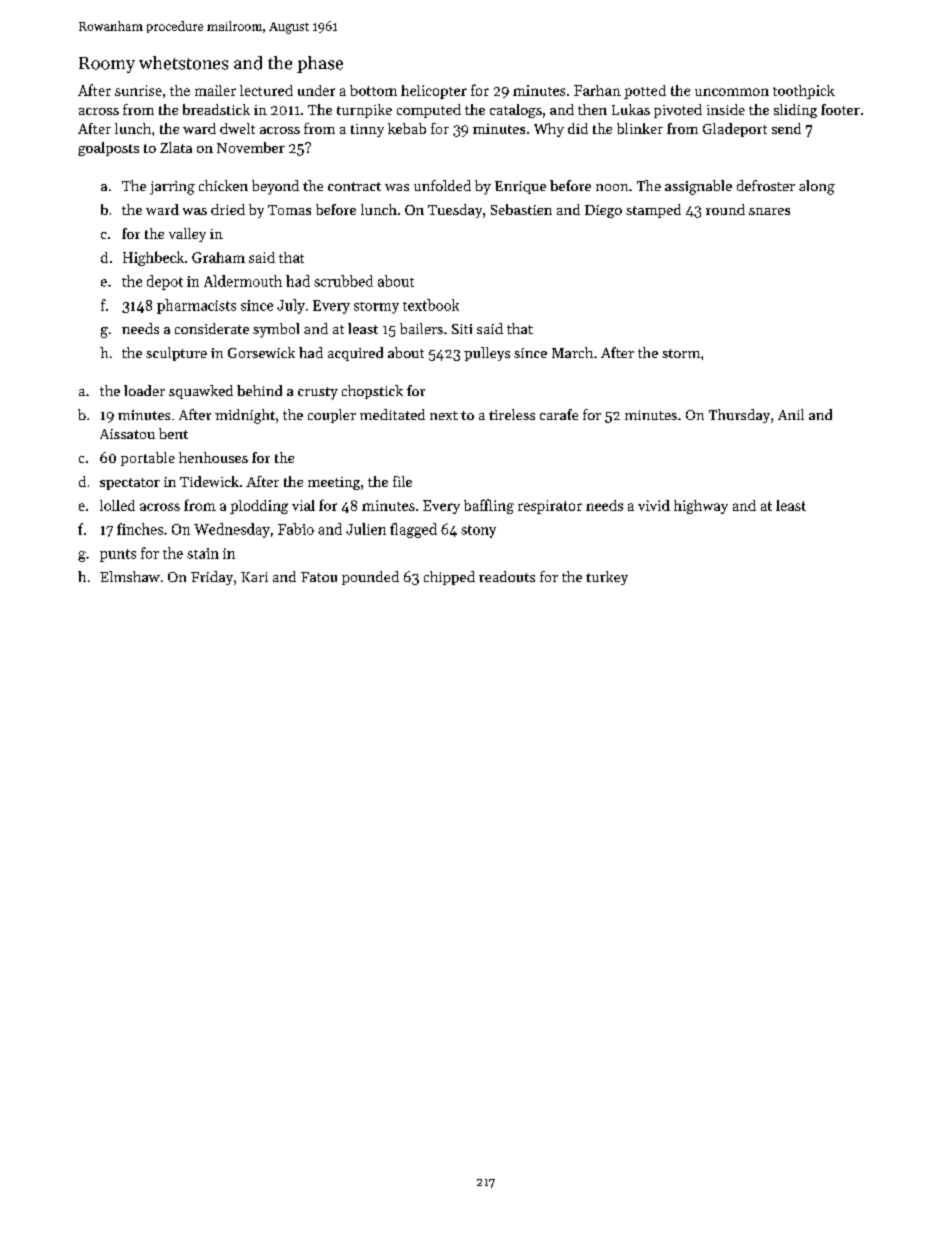 The image size is (952, 1233). What do you see at coordinates (216, 109) in the image?
I see `breadstick` at bounding box center [216, 109].
